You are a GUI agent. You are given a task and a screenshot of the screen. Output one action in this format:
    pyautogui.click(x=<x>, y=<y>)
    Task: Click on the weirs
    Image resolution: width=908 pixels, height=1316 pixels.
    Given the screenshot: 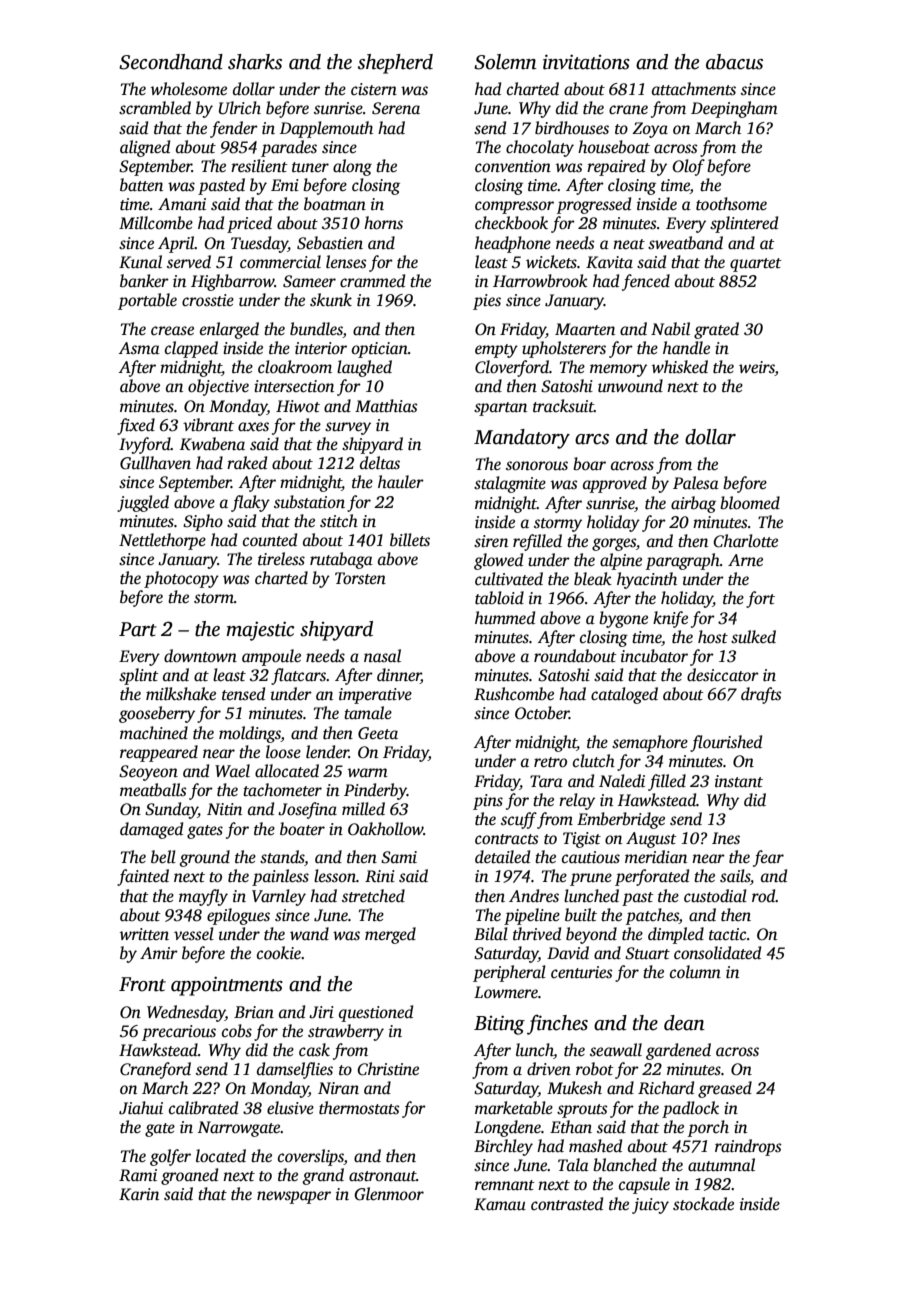 What is the action you would take?
    pyautogui.click(x=757, y=368)
